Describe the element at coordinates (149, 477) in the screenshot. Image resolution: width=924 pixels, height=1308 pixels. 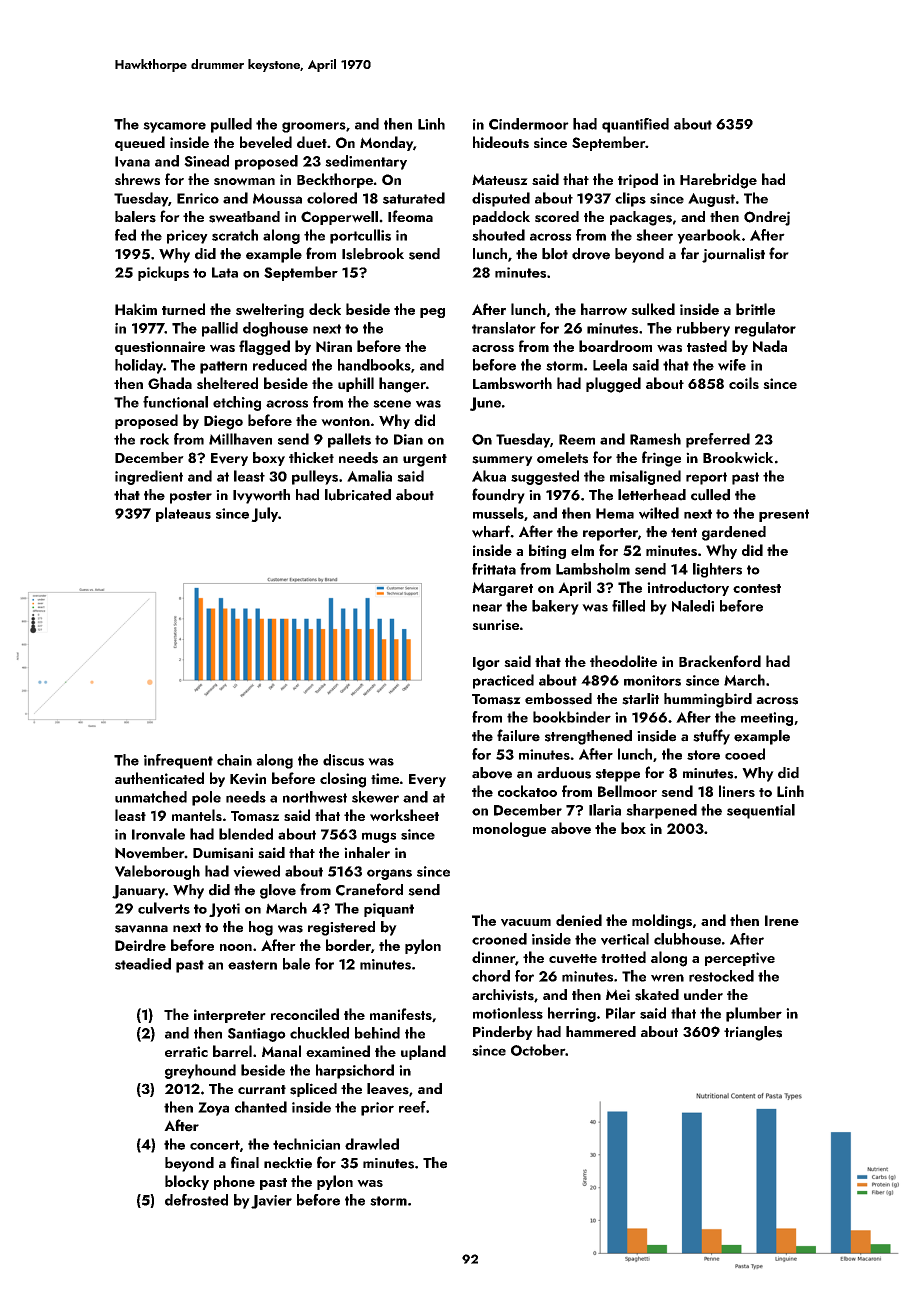
I see `ingredient` at that location.
